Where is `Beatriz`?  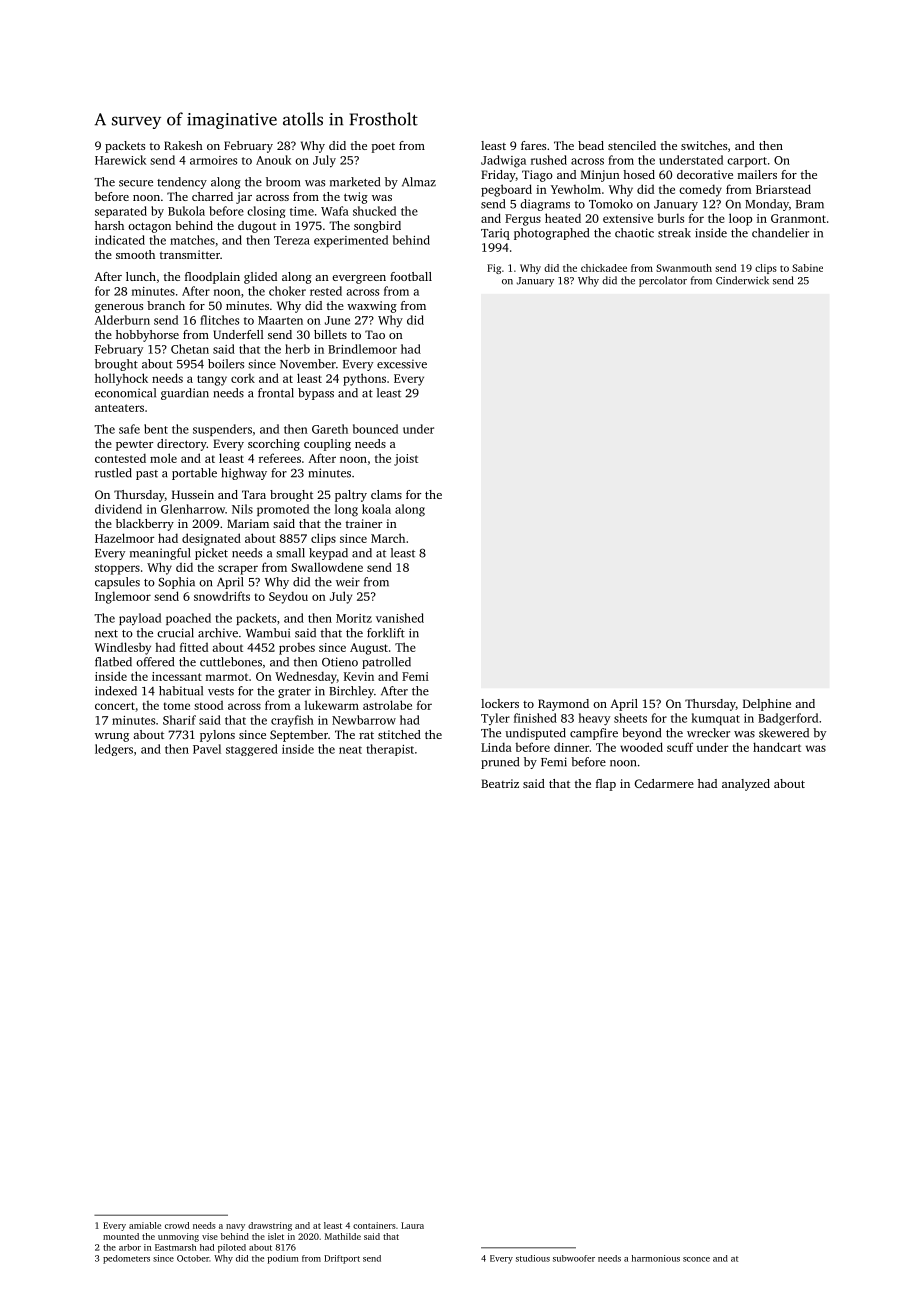 Beatriz is located at coordinates (500, 783).
